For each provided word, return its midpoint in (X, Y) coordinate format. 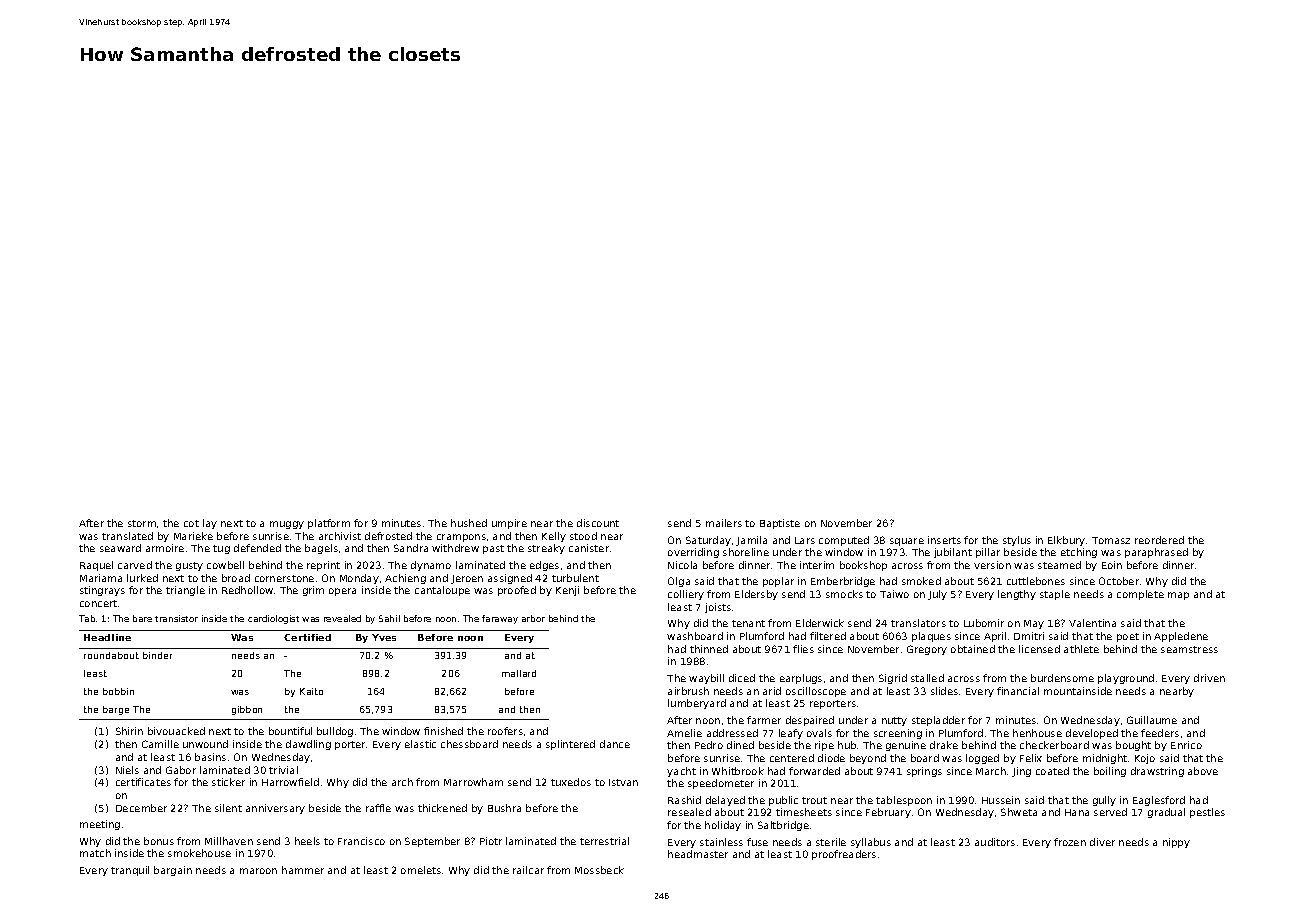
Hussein (1001, 800)
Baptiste (780, 524)
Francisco (361, 841)
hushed (469, 523)
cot (191, 523)
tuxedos (571, 782)
